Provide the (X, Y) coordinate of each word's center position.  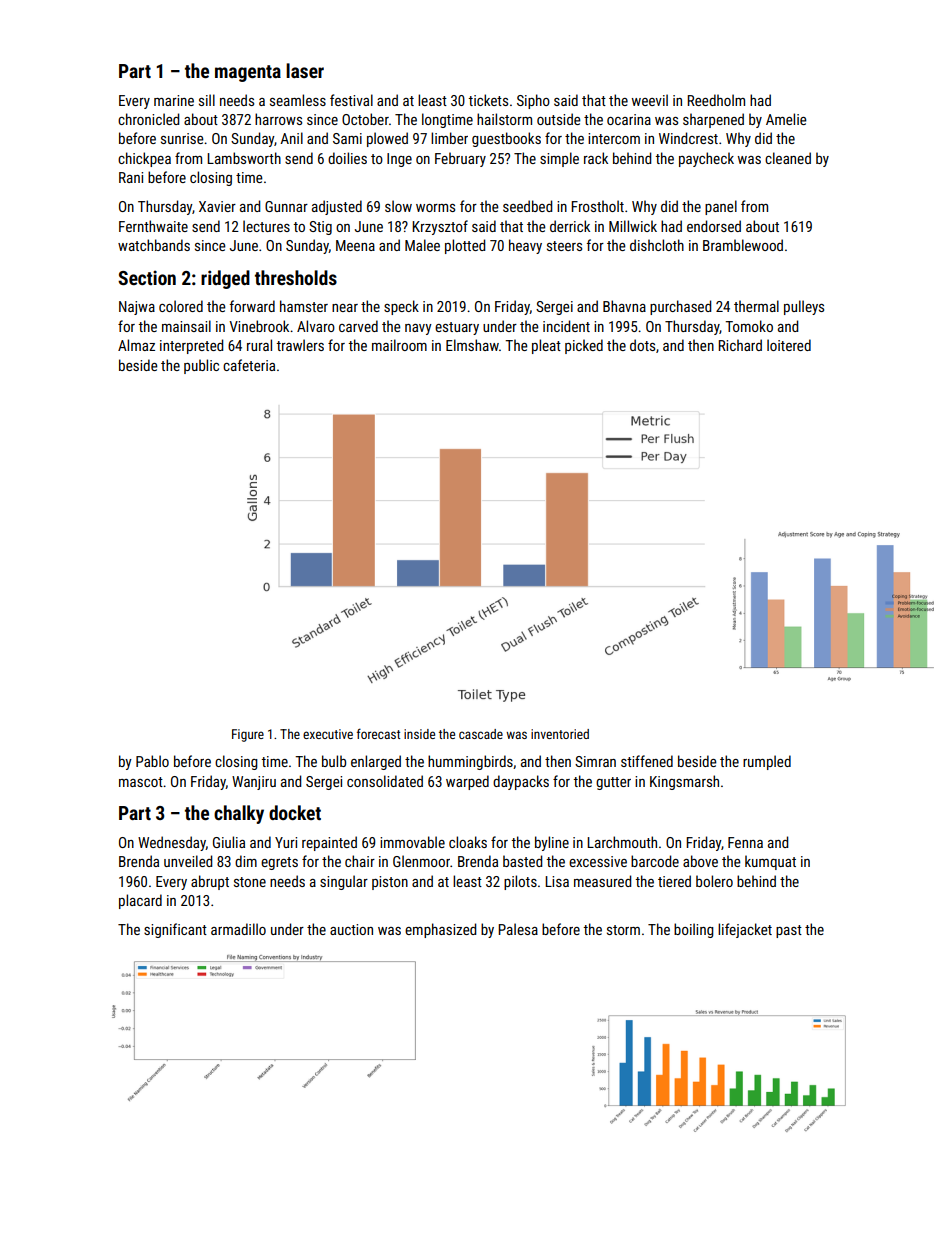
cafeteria (249, 365)
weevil (650, 100)
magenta (248, 73)
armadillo (238, 929)
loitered (789, 345)
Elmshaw (472, 345)
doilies (347, 158)
